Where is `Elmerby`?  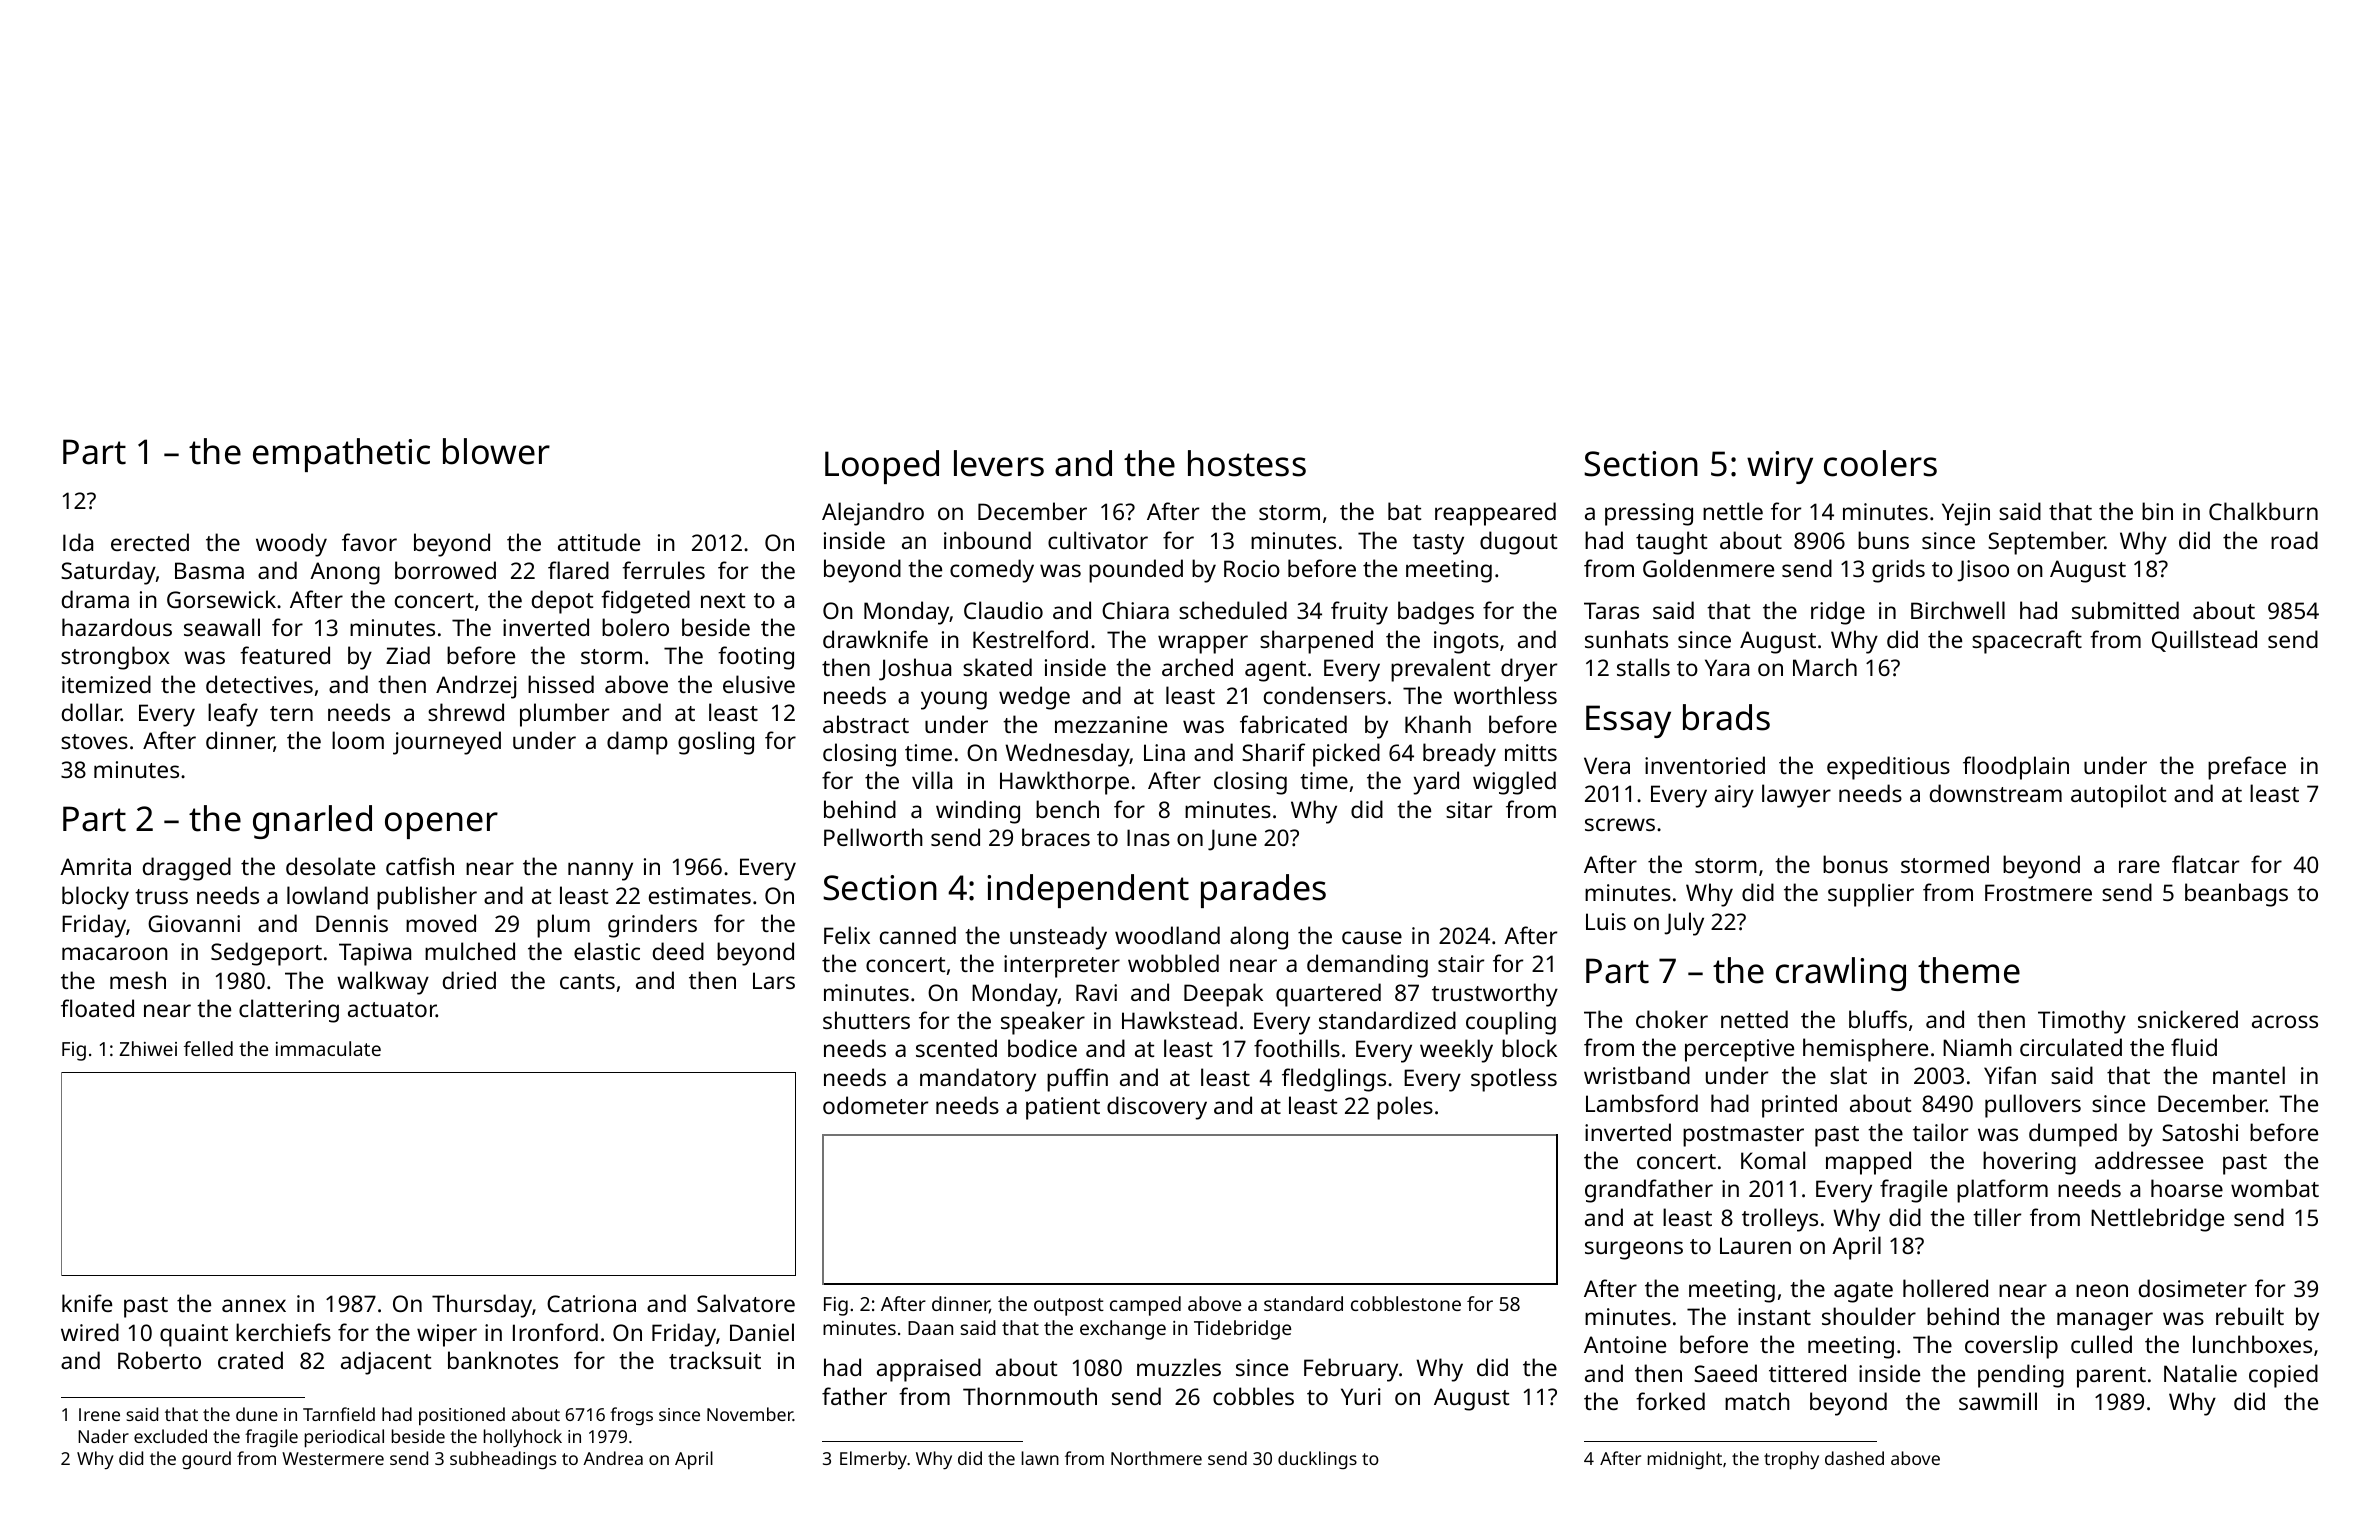
Elmerby is located at coordinates (873, 1460).
